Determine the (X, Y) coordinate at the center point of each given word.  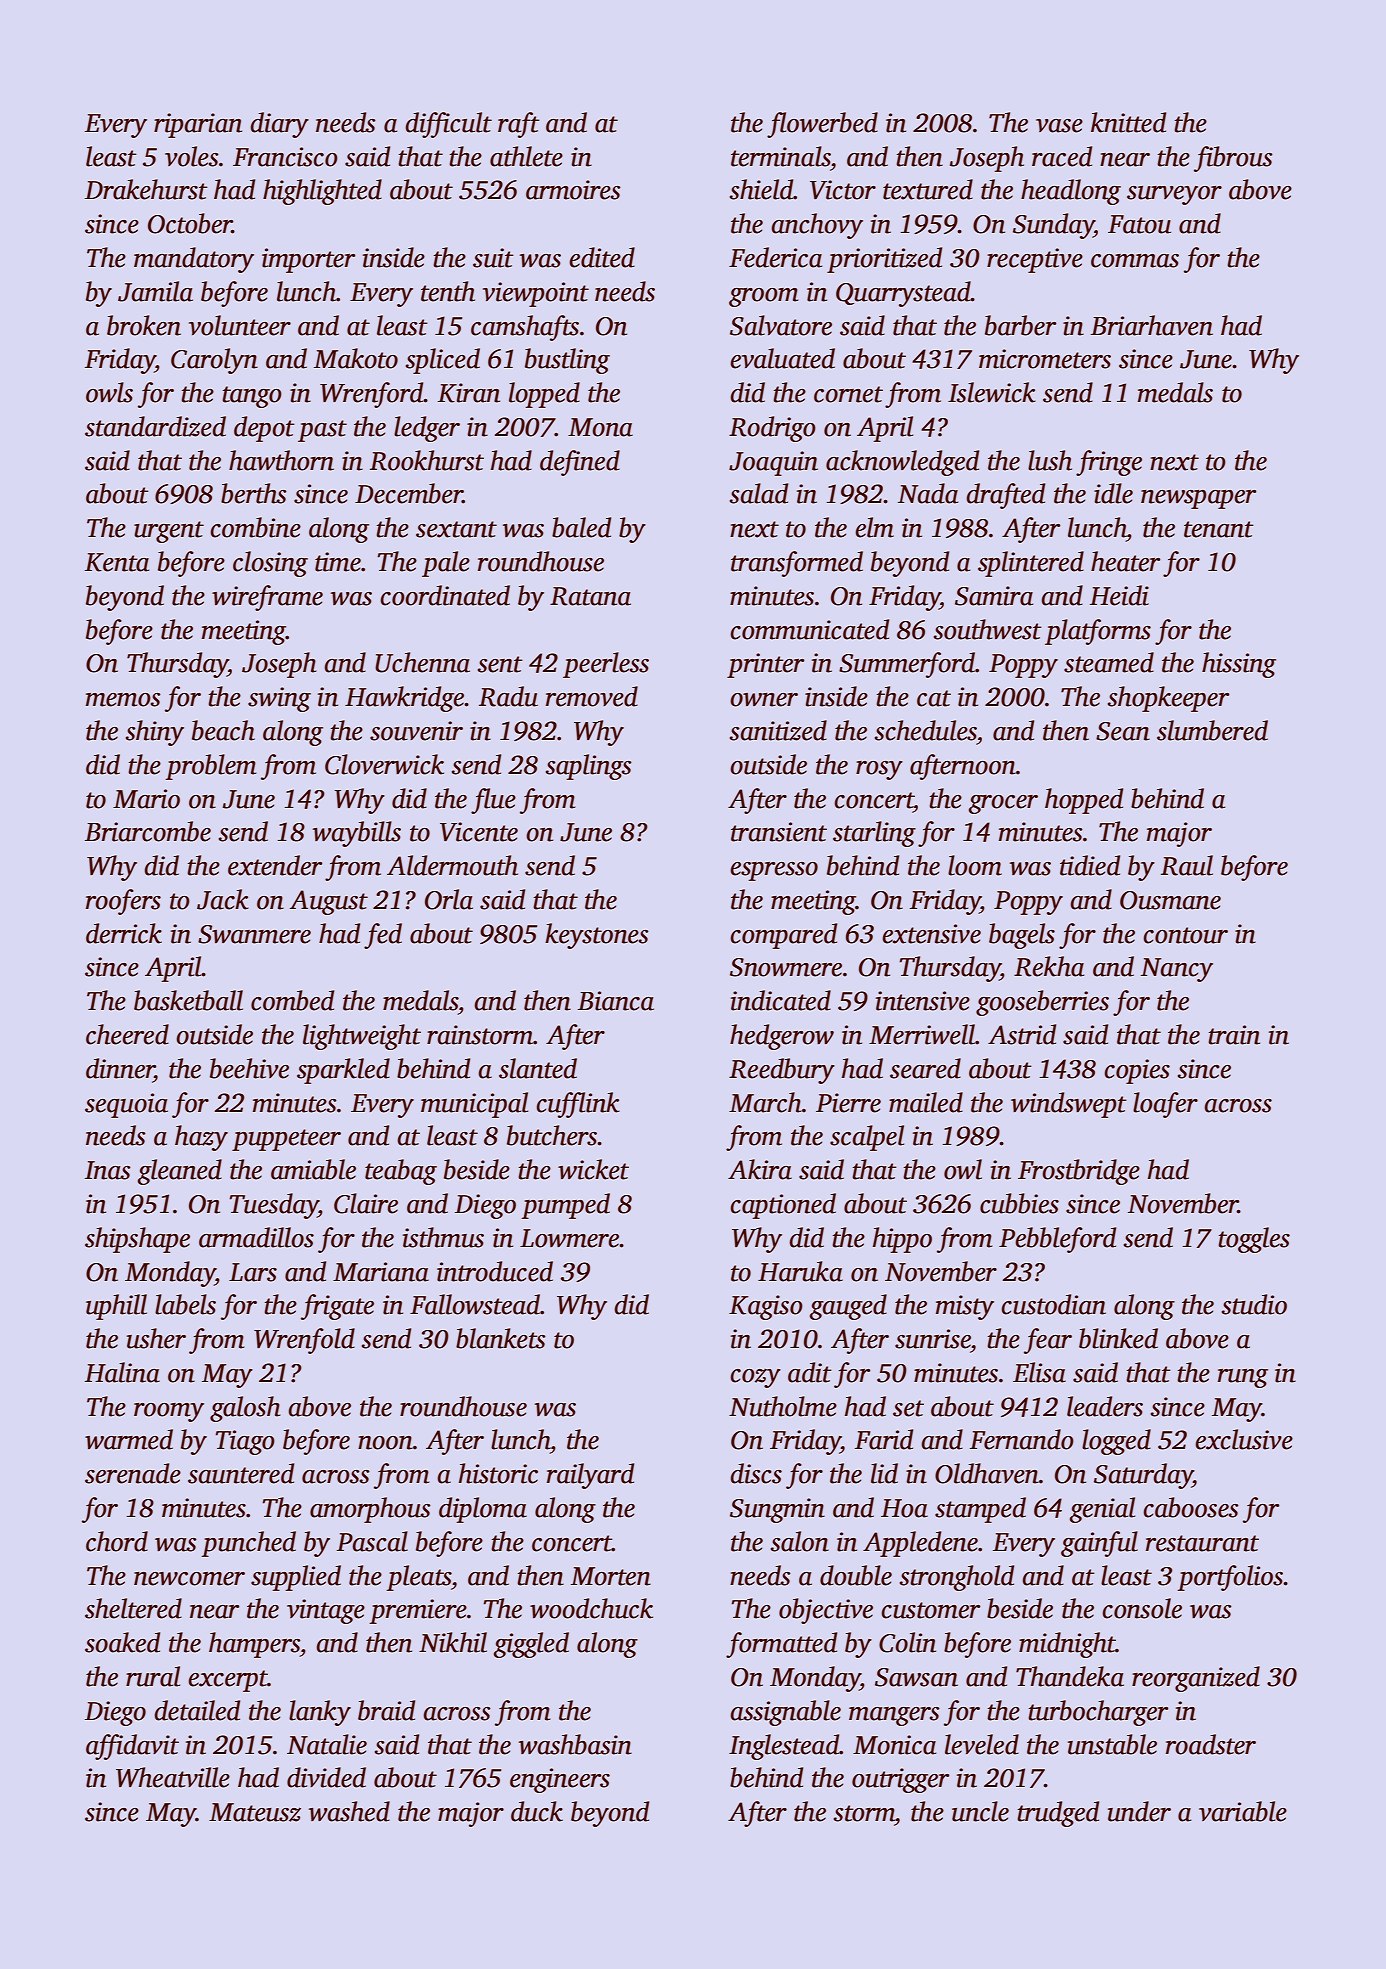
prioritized (884, 260)
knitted (1128, 122)
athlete (526, 156)
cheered (127, 1034)
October (190, 223)
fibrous (1233, 159)
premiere (418, 1611)
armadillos (256, 1237)
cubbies (1019, 1203)
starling (874, 834)
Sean (1123, 731)
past (322, 431)
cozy (756, 1378)
